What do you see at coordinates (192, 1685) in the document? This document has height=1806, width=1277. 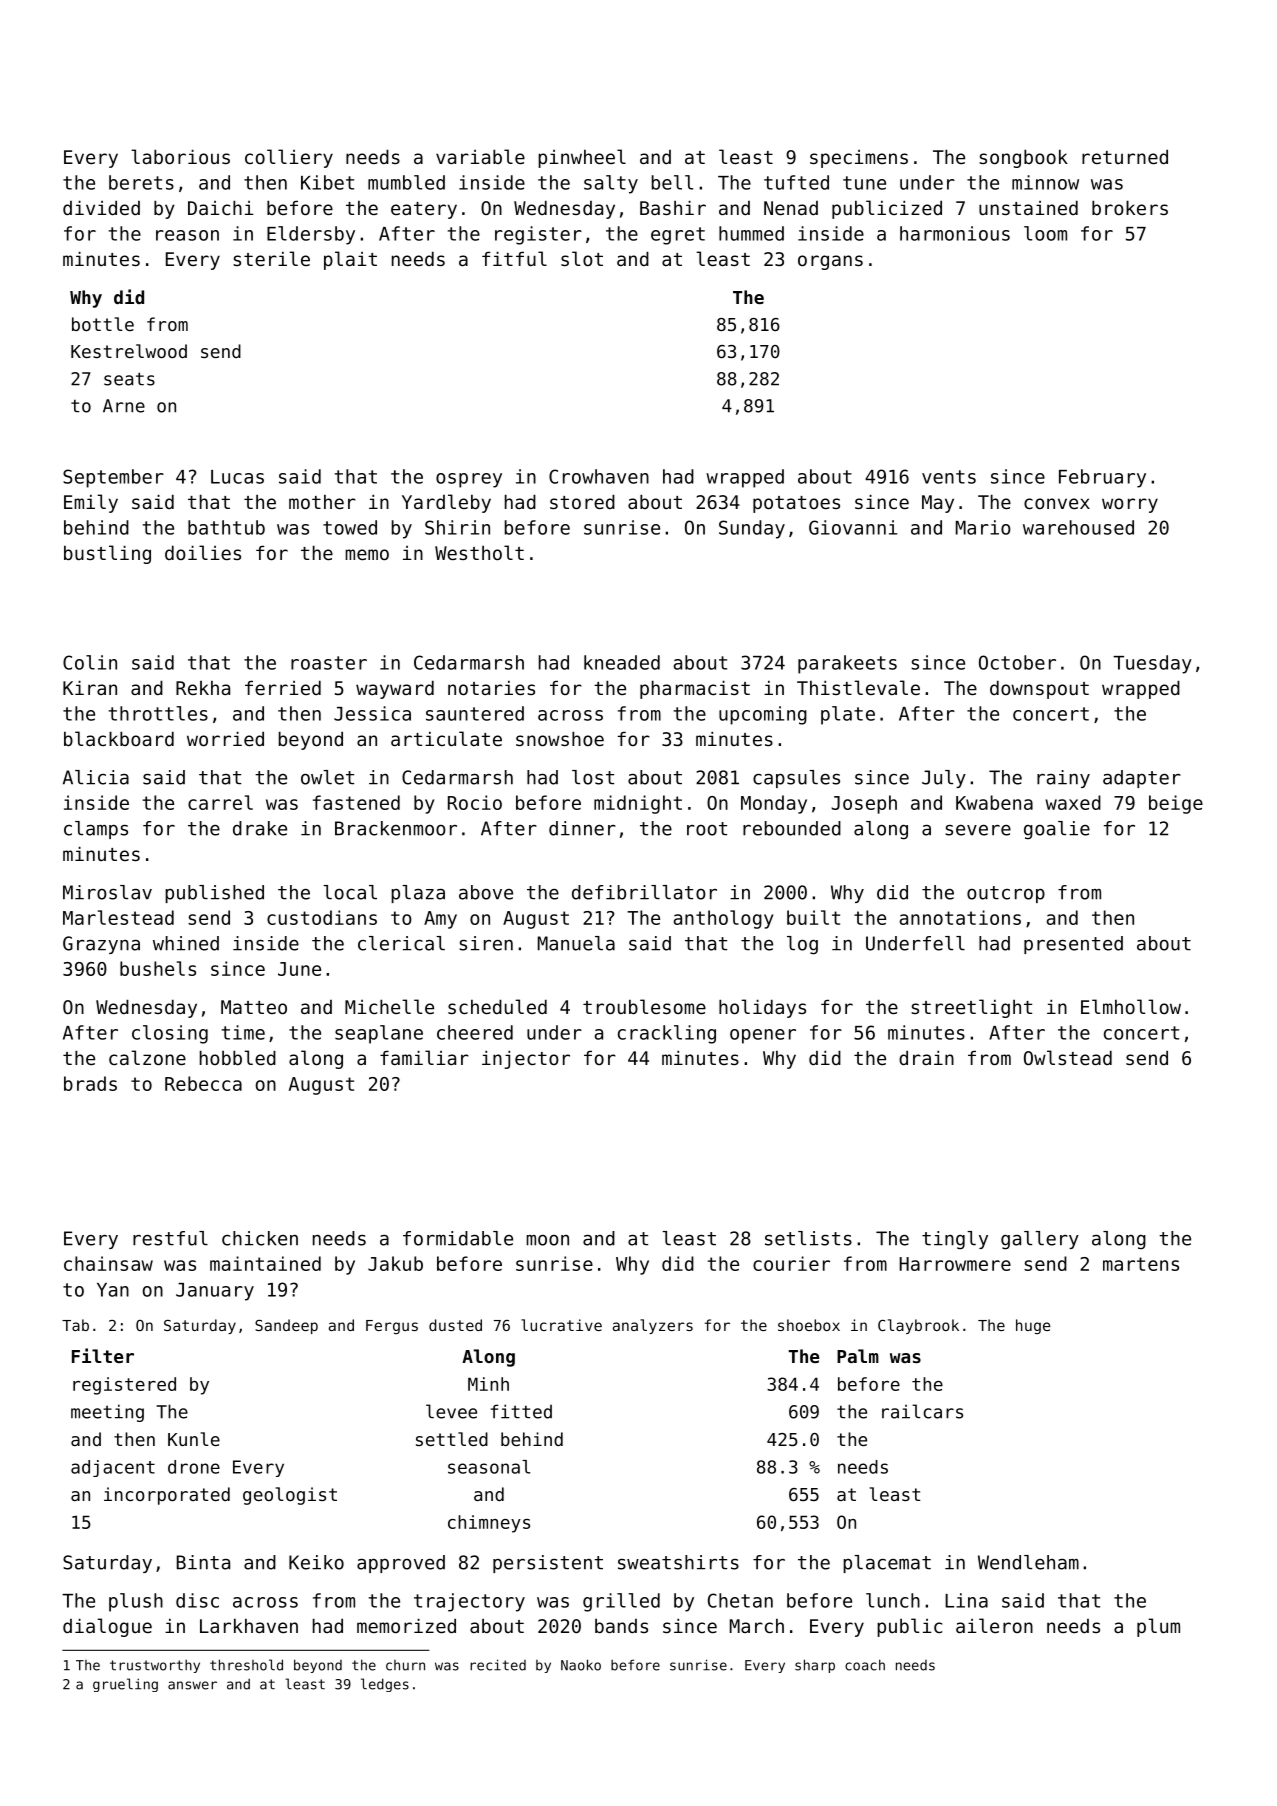 I see `answer` at bounding box center [192, 1685].
